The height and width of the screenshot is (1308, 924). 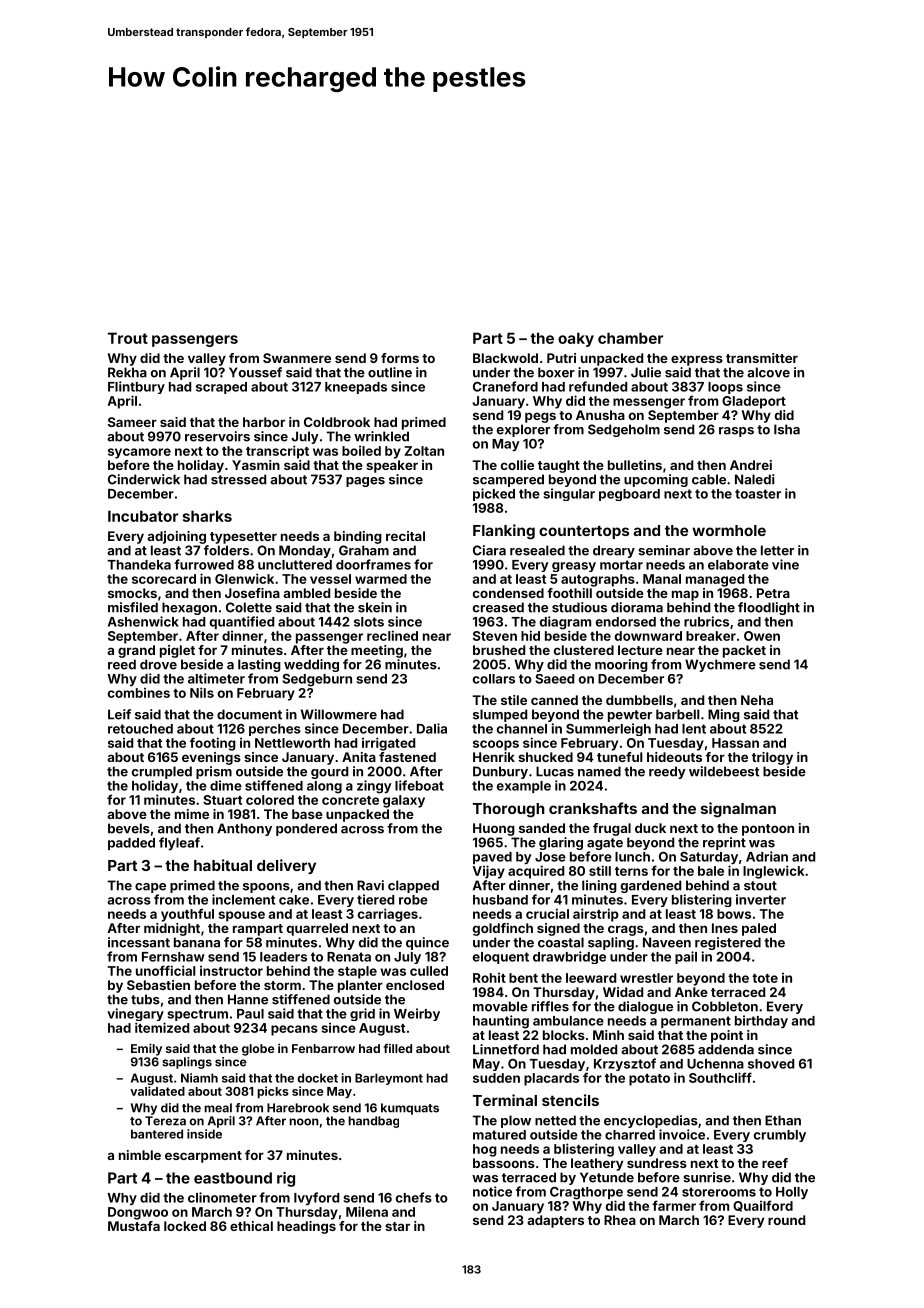 I want to click on Sedgeburn, so click(x=317, y=680).
